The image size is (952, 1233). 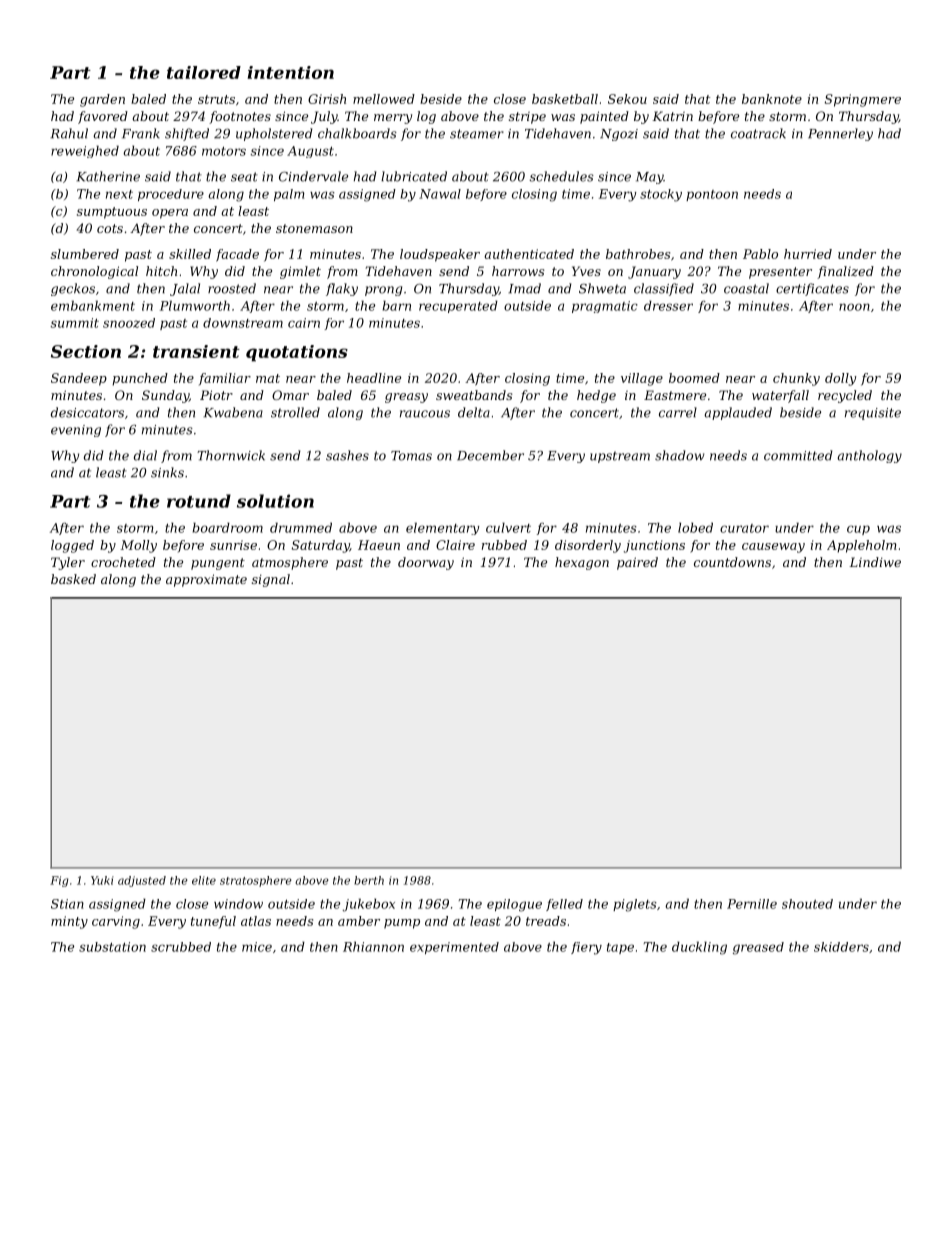 What do you see at coordinates (73, 579) in the screenshot?
I see `basked` at bounding box center [73, 579].
